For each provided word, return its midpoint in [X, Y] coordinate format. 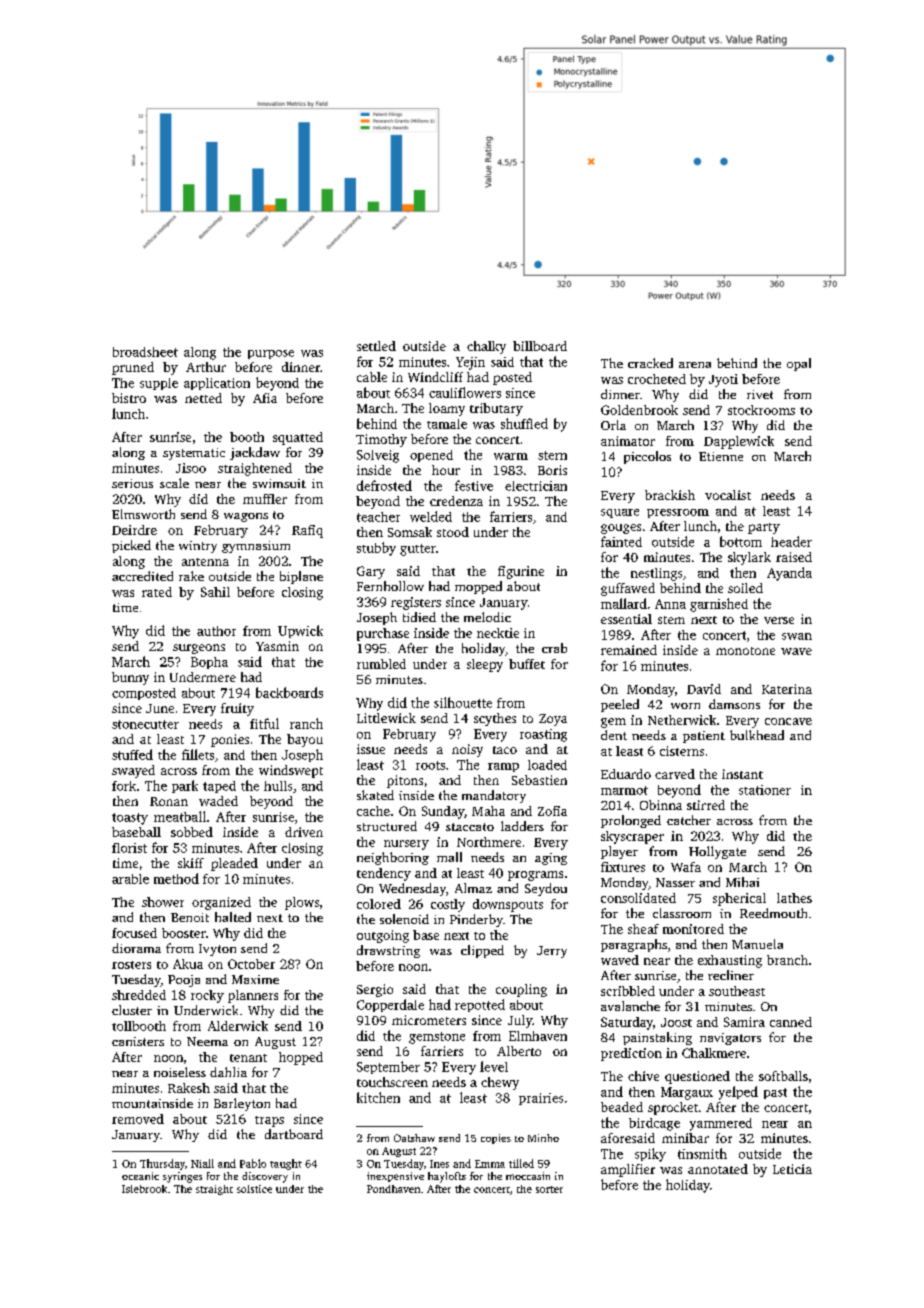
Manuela [757, 944]
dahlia [228, 1072]
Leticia [792, 1169]
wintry [198, 547]
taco [505, 750]
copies [496, 1139]
